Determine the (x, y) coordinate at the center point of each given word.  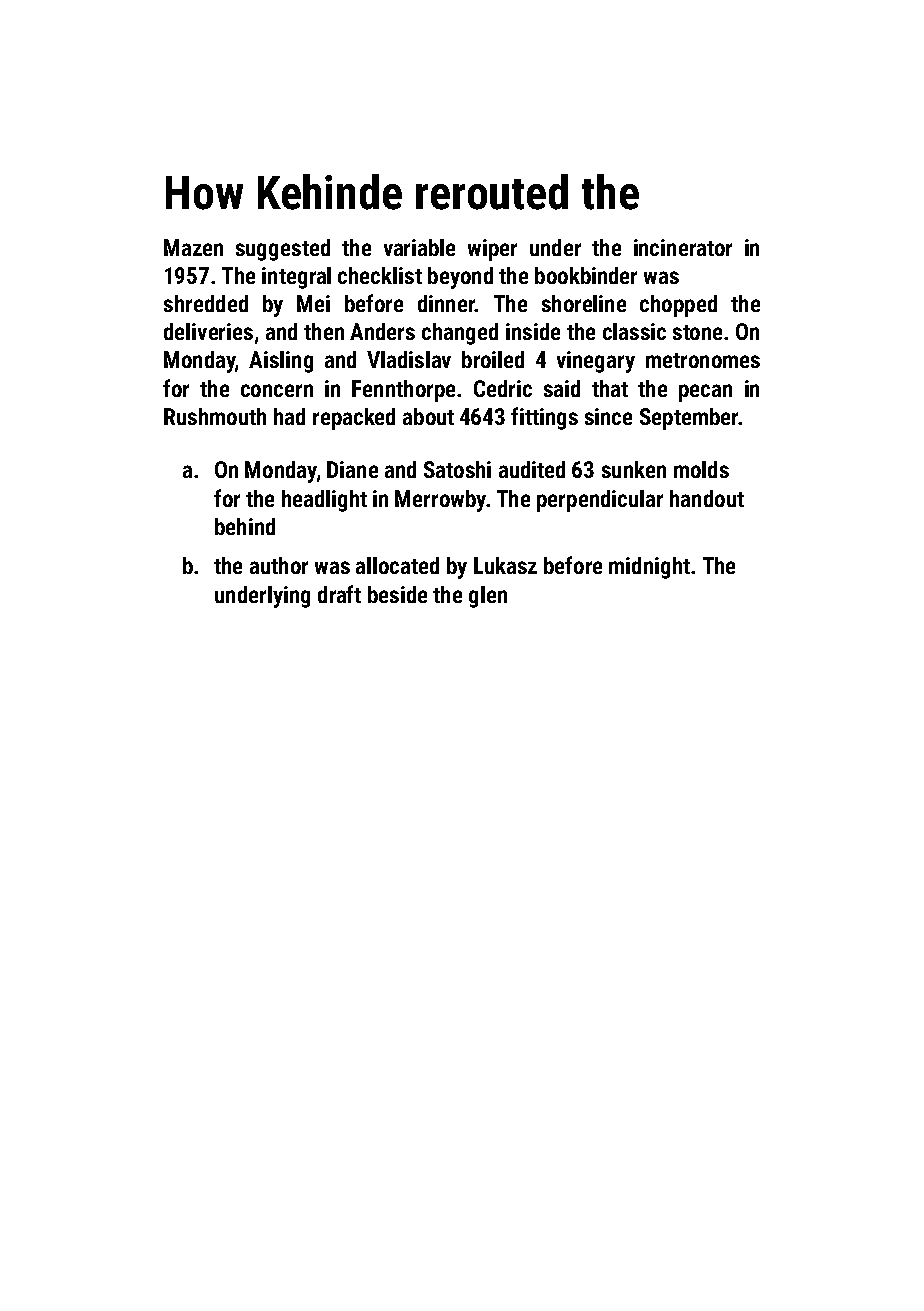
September (689, 419)
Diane (352, 469)
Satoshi (457, 469)
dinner (446, 303)
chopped (678, 306)
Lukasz (505, 565)
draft (339, 594)
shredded (206, 303)
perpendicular (600, 501)
